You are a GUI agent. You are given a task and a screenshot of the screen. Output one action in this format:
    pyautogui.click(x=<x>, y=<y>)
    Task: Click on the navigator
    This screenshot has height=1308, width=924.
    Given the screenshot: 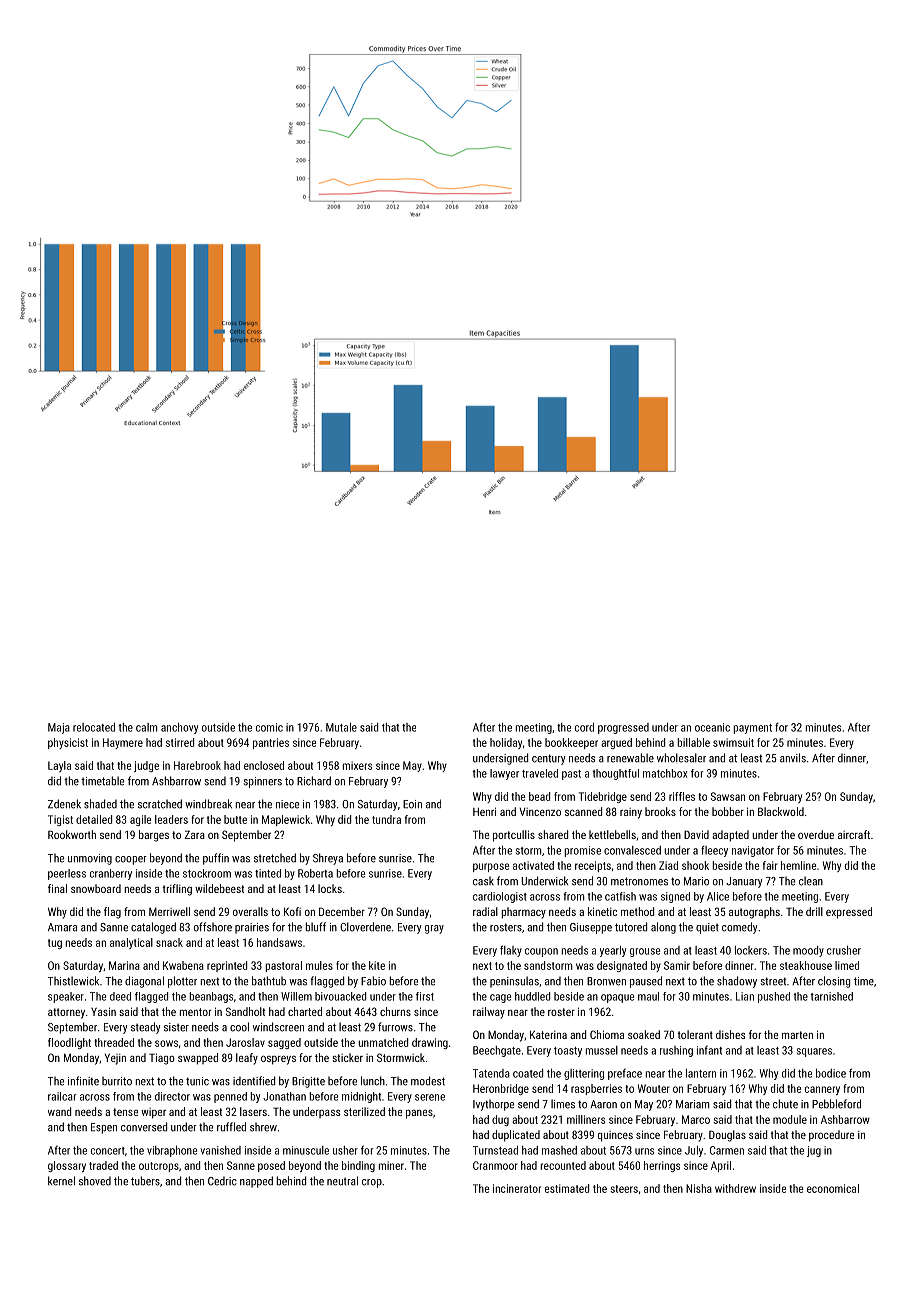 What is the action you would take?
    pyautogui.click(x=753, y=851)
